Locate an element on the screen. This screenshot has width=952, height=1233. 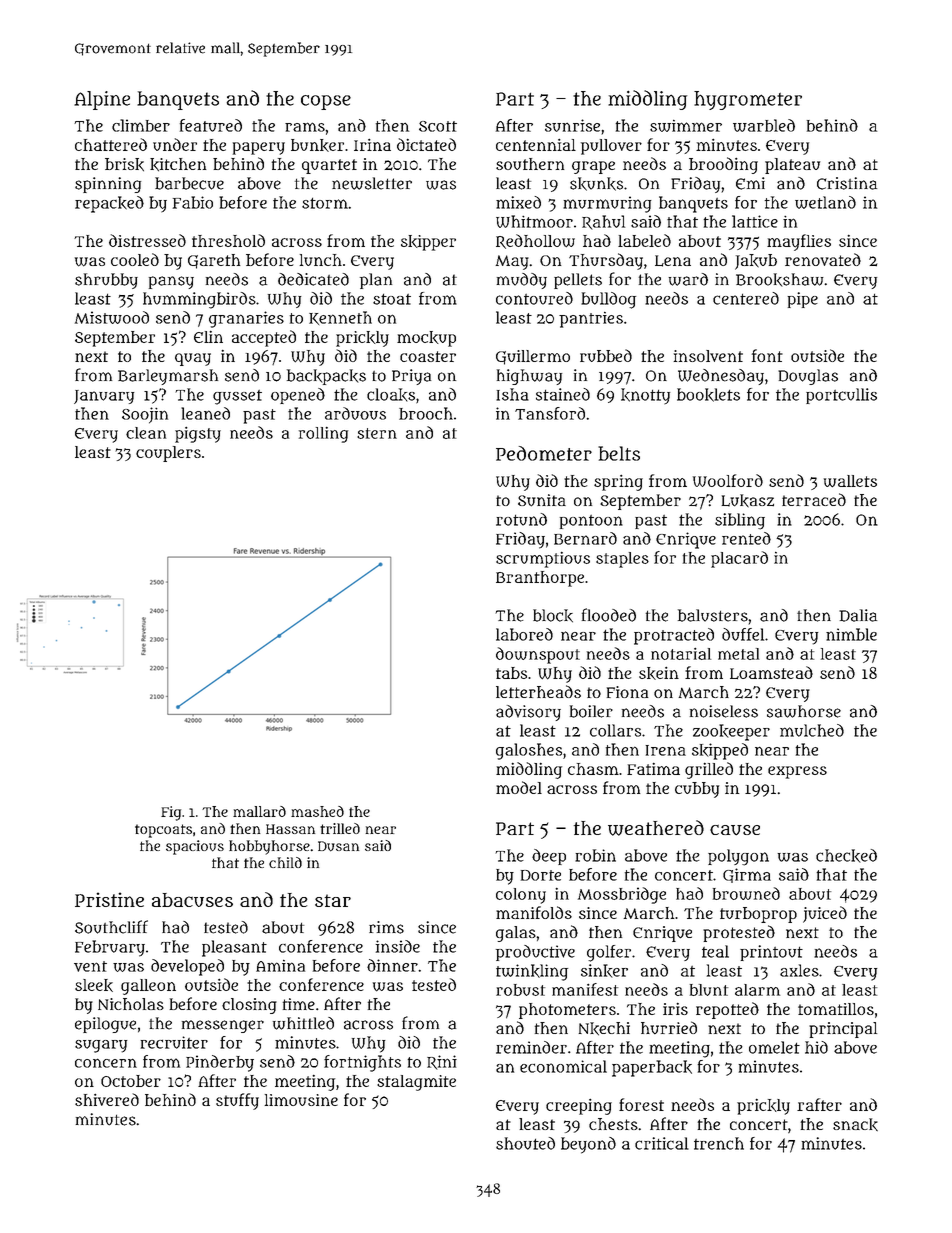
express is located at coordinates (797, 772).
